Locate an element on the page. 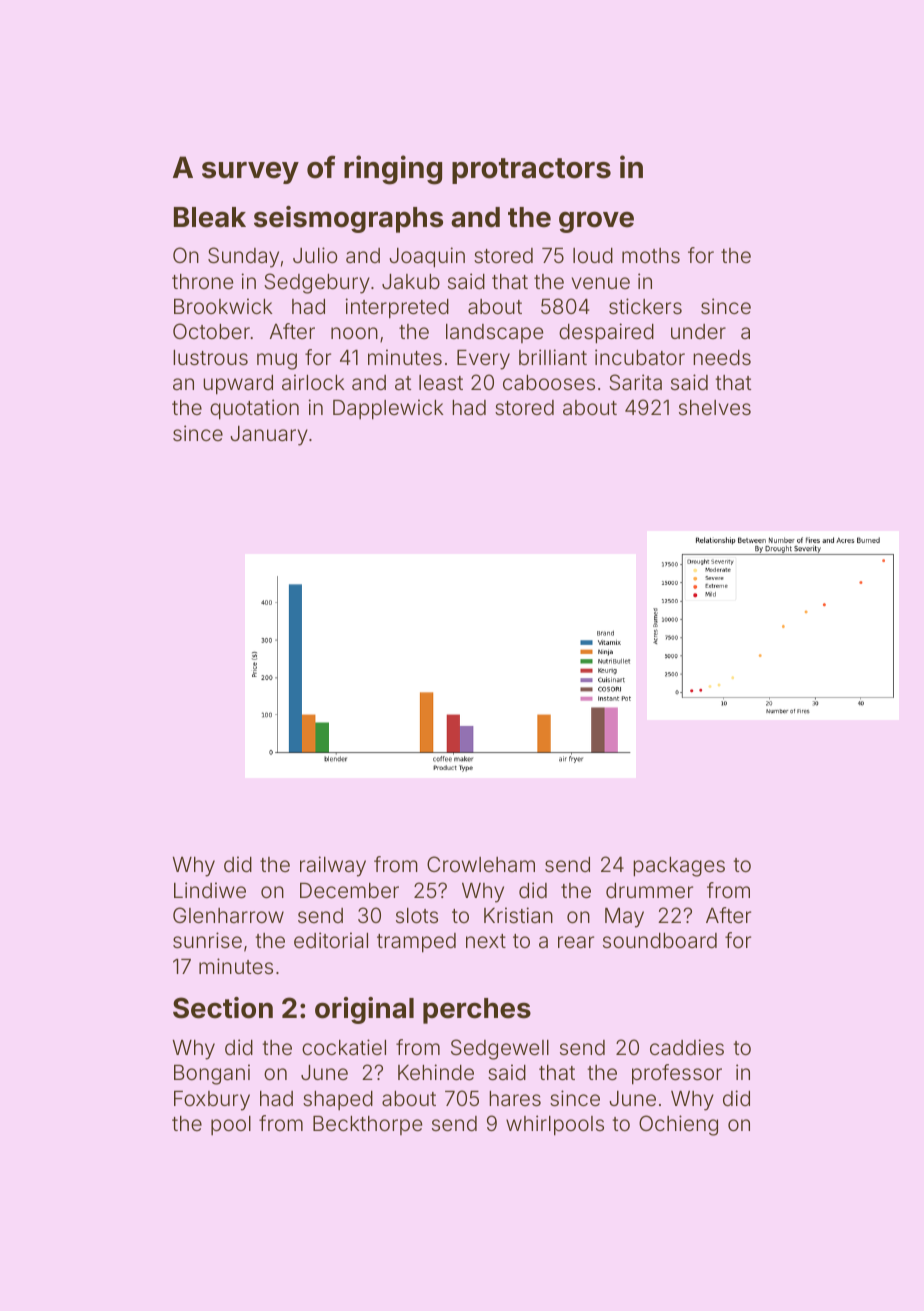 This document has width=924, height=1311. packages is located at coordinates (679, 867).
